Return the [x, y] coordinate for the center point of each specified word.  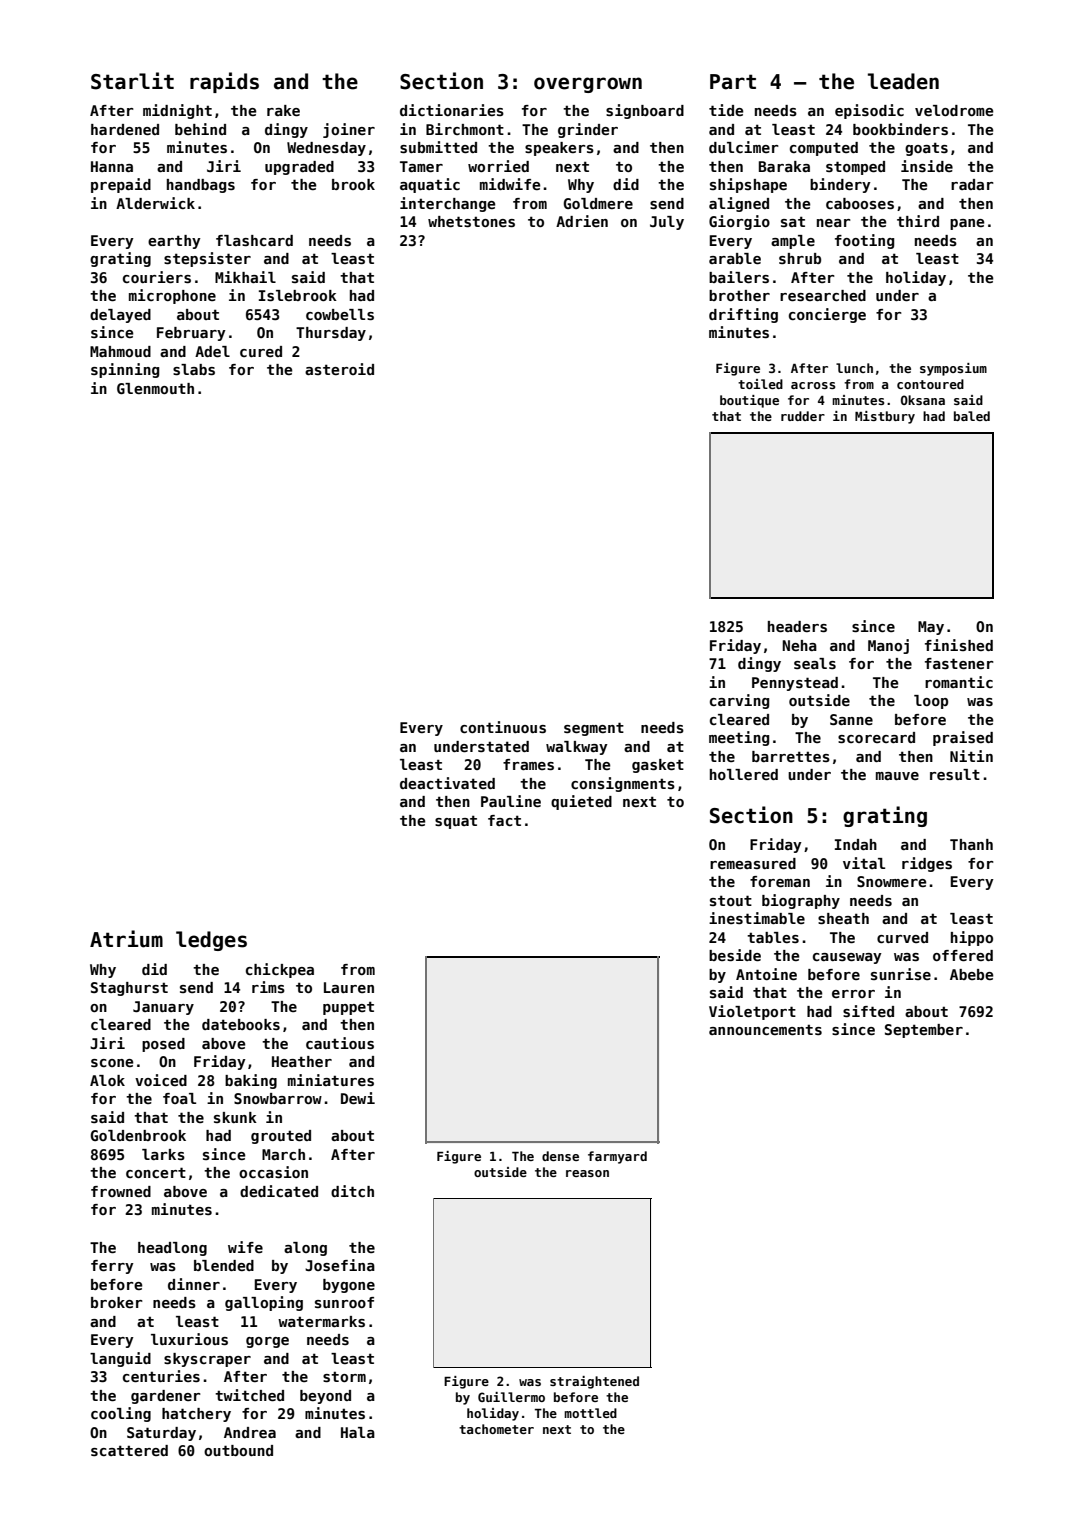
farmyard [617, 1157]
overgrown [588, 85]
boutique [749, 401]
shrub [800, 258]
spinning [125, 370]
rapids [224, 82]
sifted [868, 1011]
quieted [581, 802]
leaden [903, 81]
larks [163, 1154]
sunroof [344, 1302]
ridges [927, 864]
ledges [211, 941]
